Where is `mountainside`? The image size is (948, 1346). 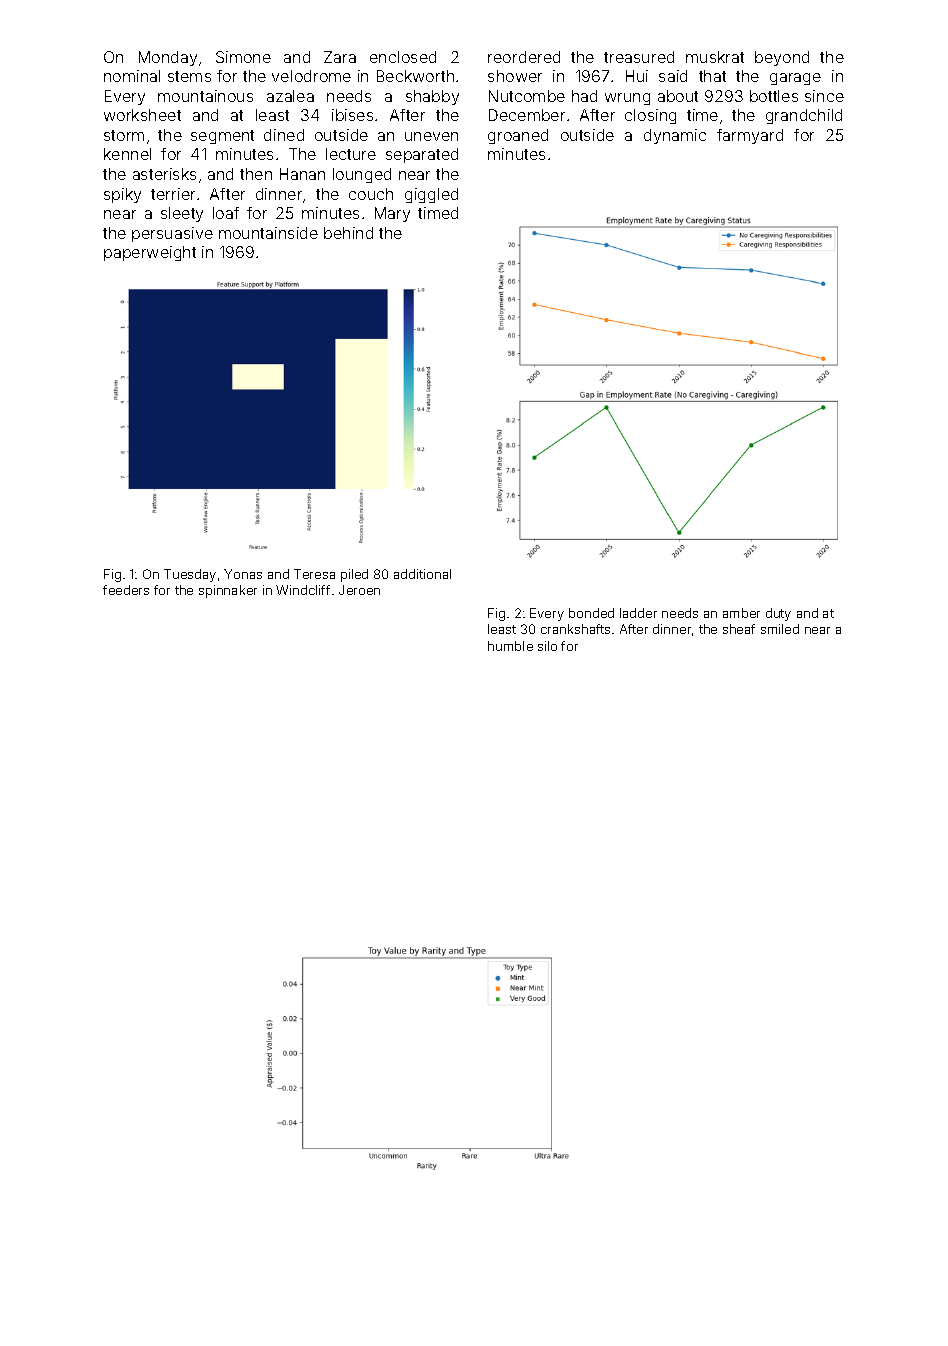 mountainside is located at coordinates (268, 233).
